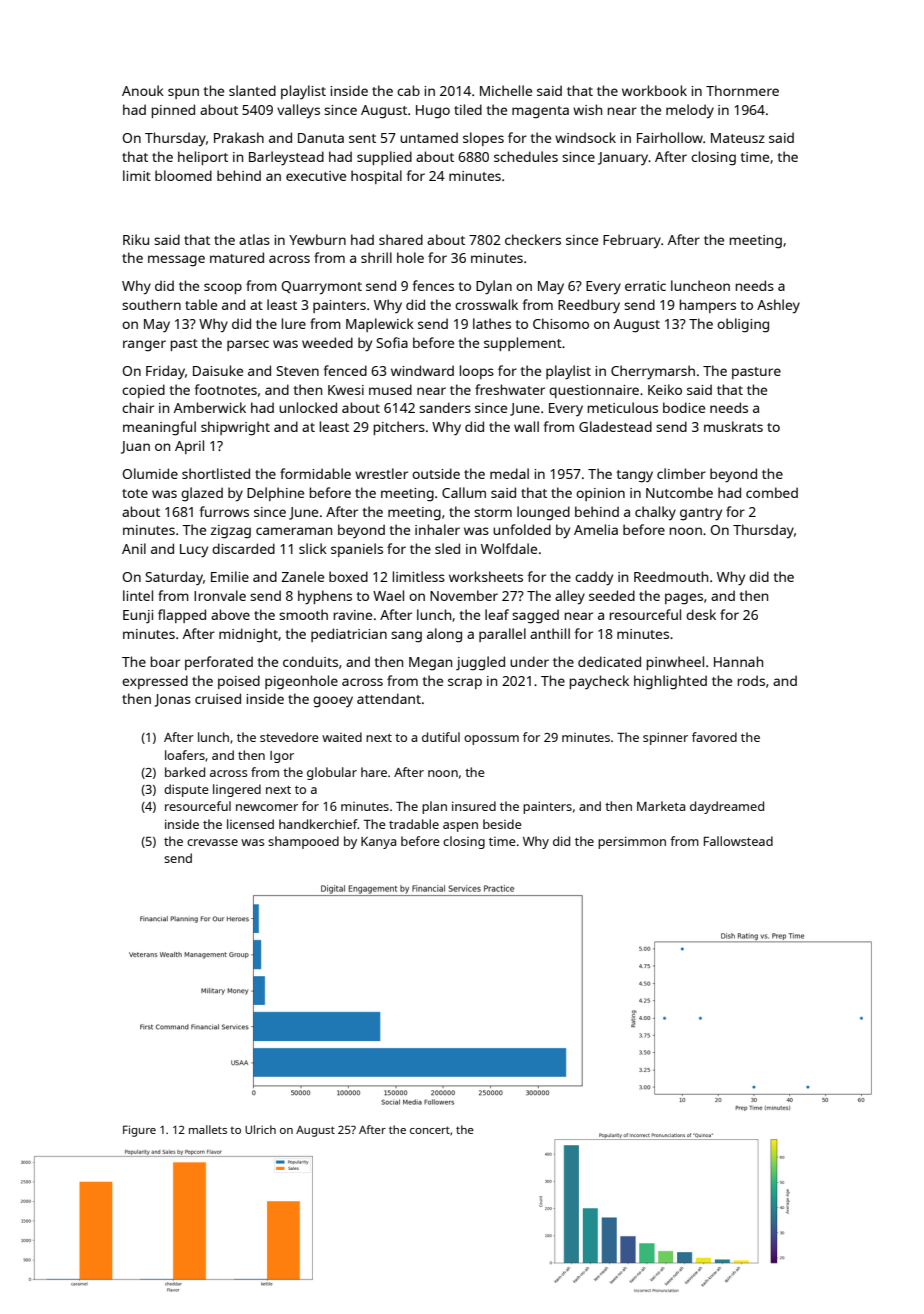 This document has height=1314, width=924. I want to click on concert, so click(430, 1130).
